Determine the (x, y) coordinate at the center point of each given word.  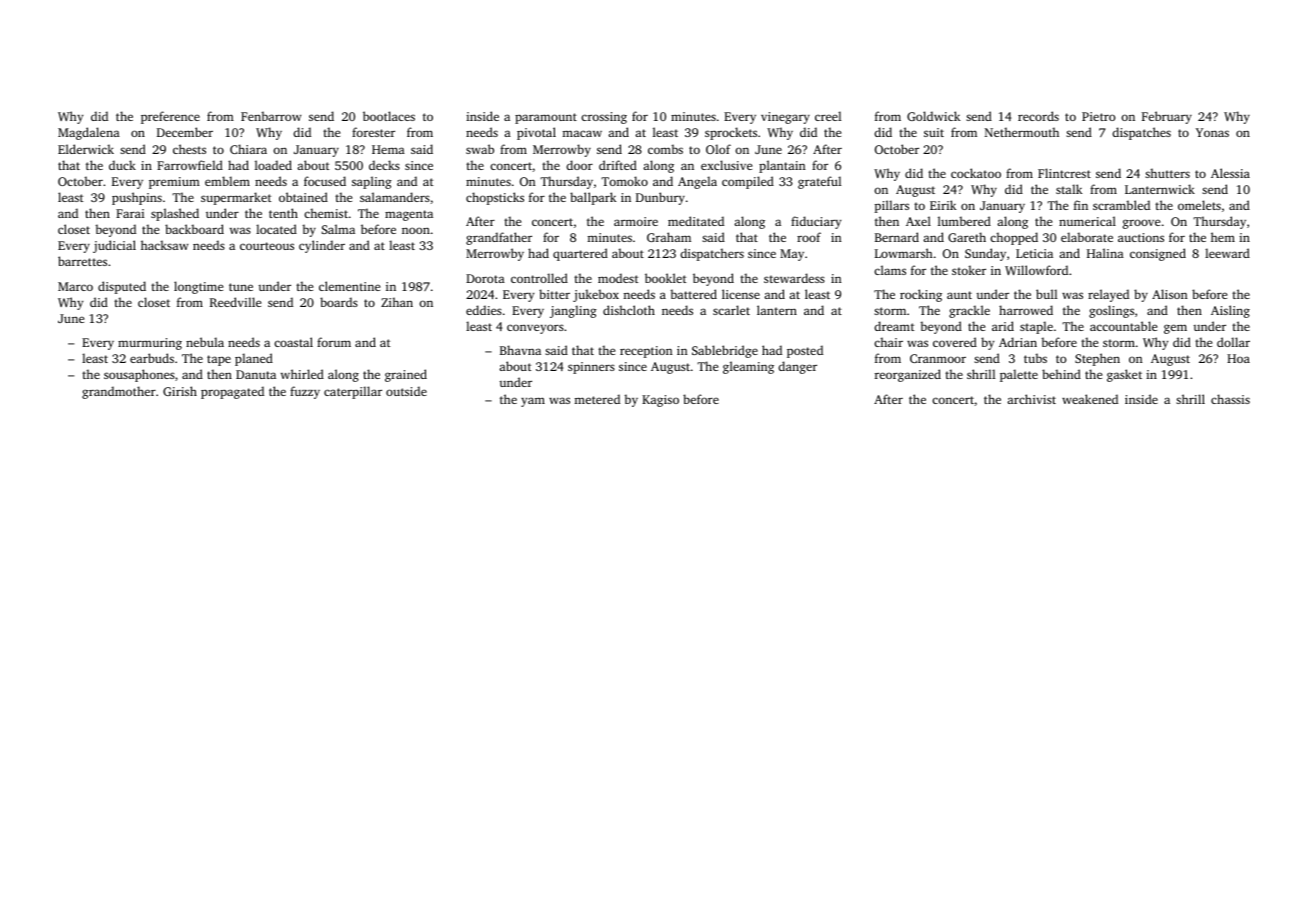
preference (170, 117)
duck (122, 165)
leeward (1227, 253)
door (579, 165)
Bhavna (520, 350)
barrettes (82, 261)
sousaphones (139, 375)
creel (828, 116)
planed (254, 359)
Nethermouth (1022, 132)
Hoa (1238, 358)
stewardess (794, 278)
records (1038, 116)
